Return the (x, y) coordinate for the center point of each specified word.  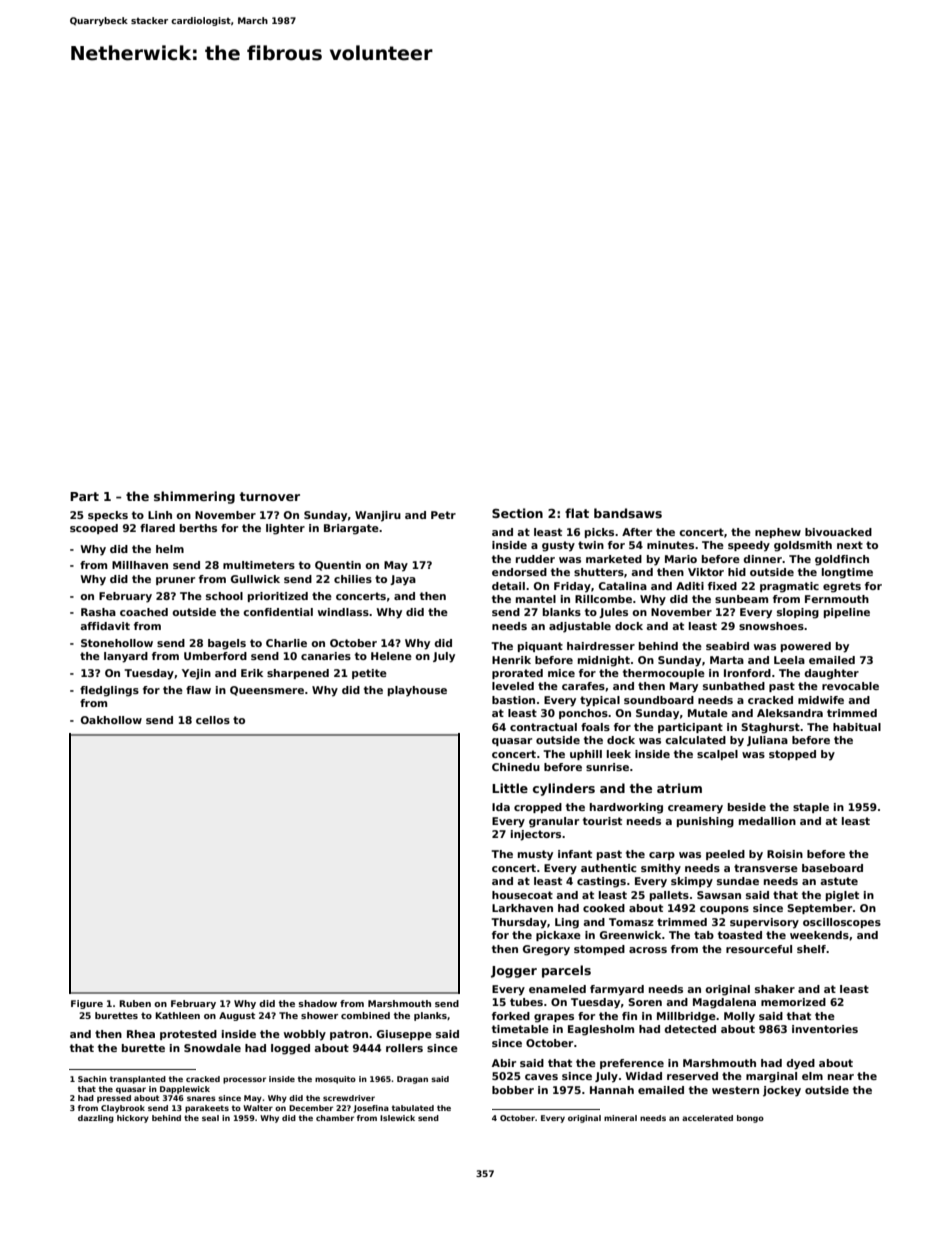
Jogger (514, 972)
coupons (724, 910)
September (819, 909)
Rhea (141, 1034)
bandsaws (628, 513)
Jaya (403, 580)
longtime (847, 573)
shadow (317, 1003)
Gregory (546, 950)
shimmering (194, 497)
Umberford (215, 656)
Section (517, 513)
